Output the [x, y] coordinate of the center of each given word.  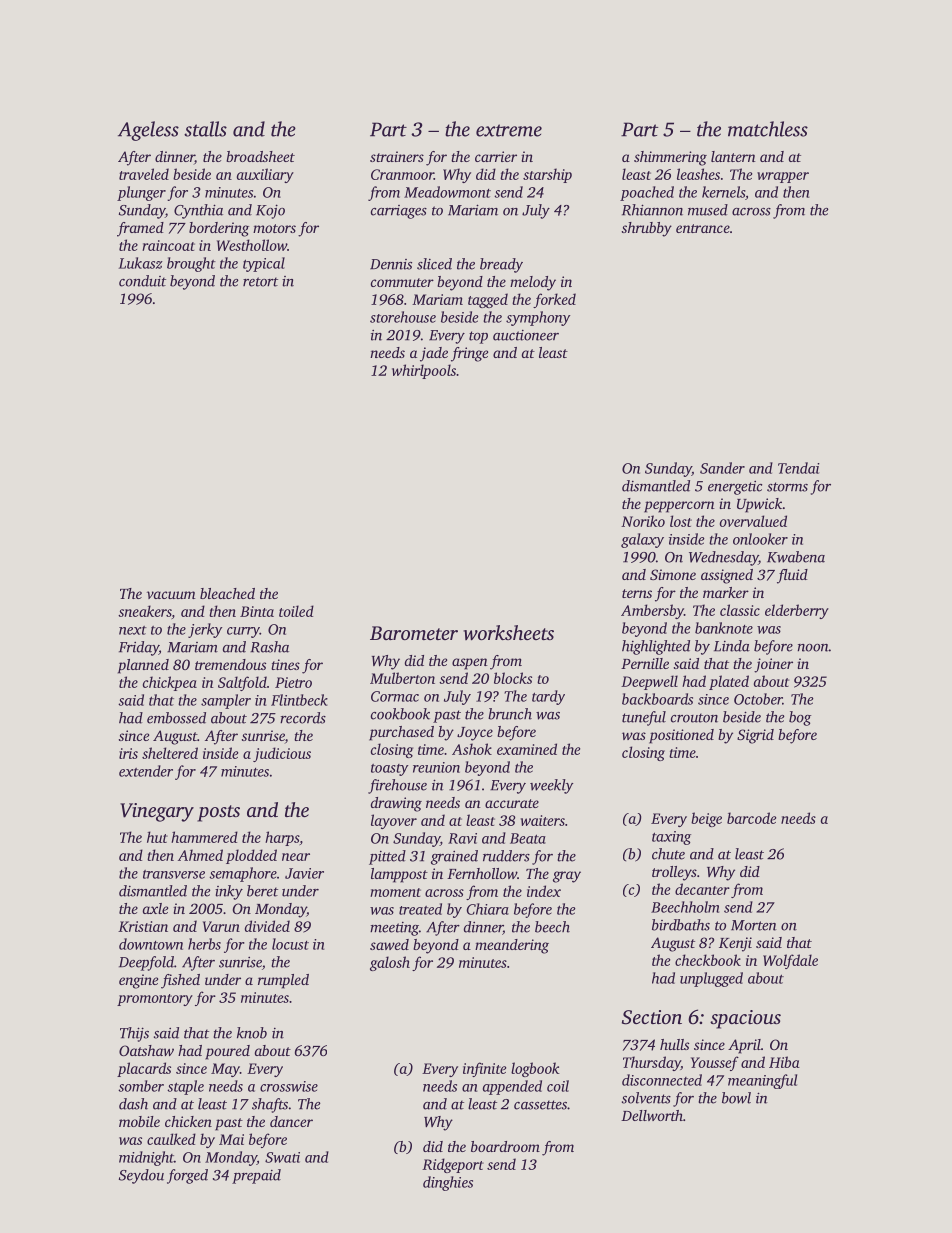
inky [229, 892]
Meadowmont [447, 192]
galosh [390, 963]
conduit [142, 281]
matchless [768, 129]
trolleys [674, 873]
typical [264, 264]
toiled [296, 611]
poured [227, 1052]
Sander [722, 468]
